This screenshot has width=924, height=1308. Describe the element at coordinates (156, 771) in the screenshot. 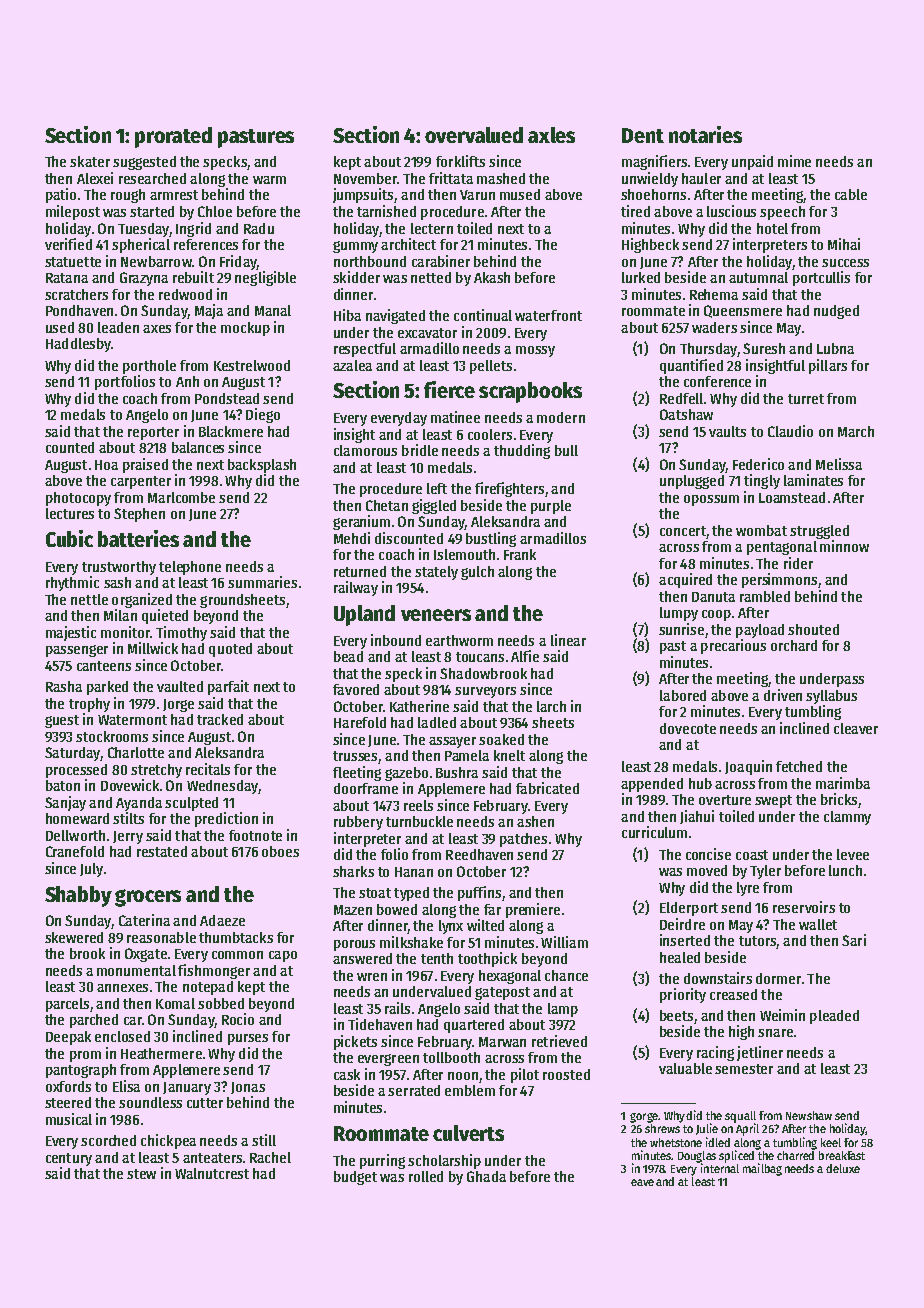

I see `stretchy` at that location.
